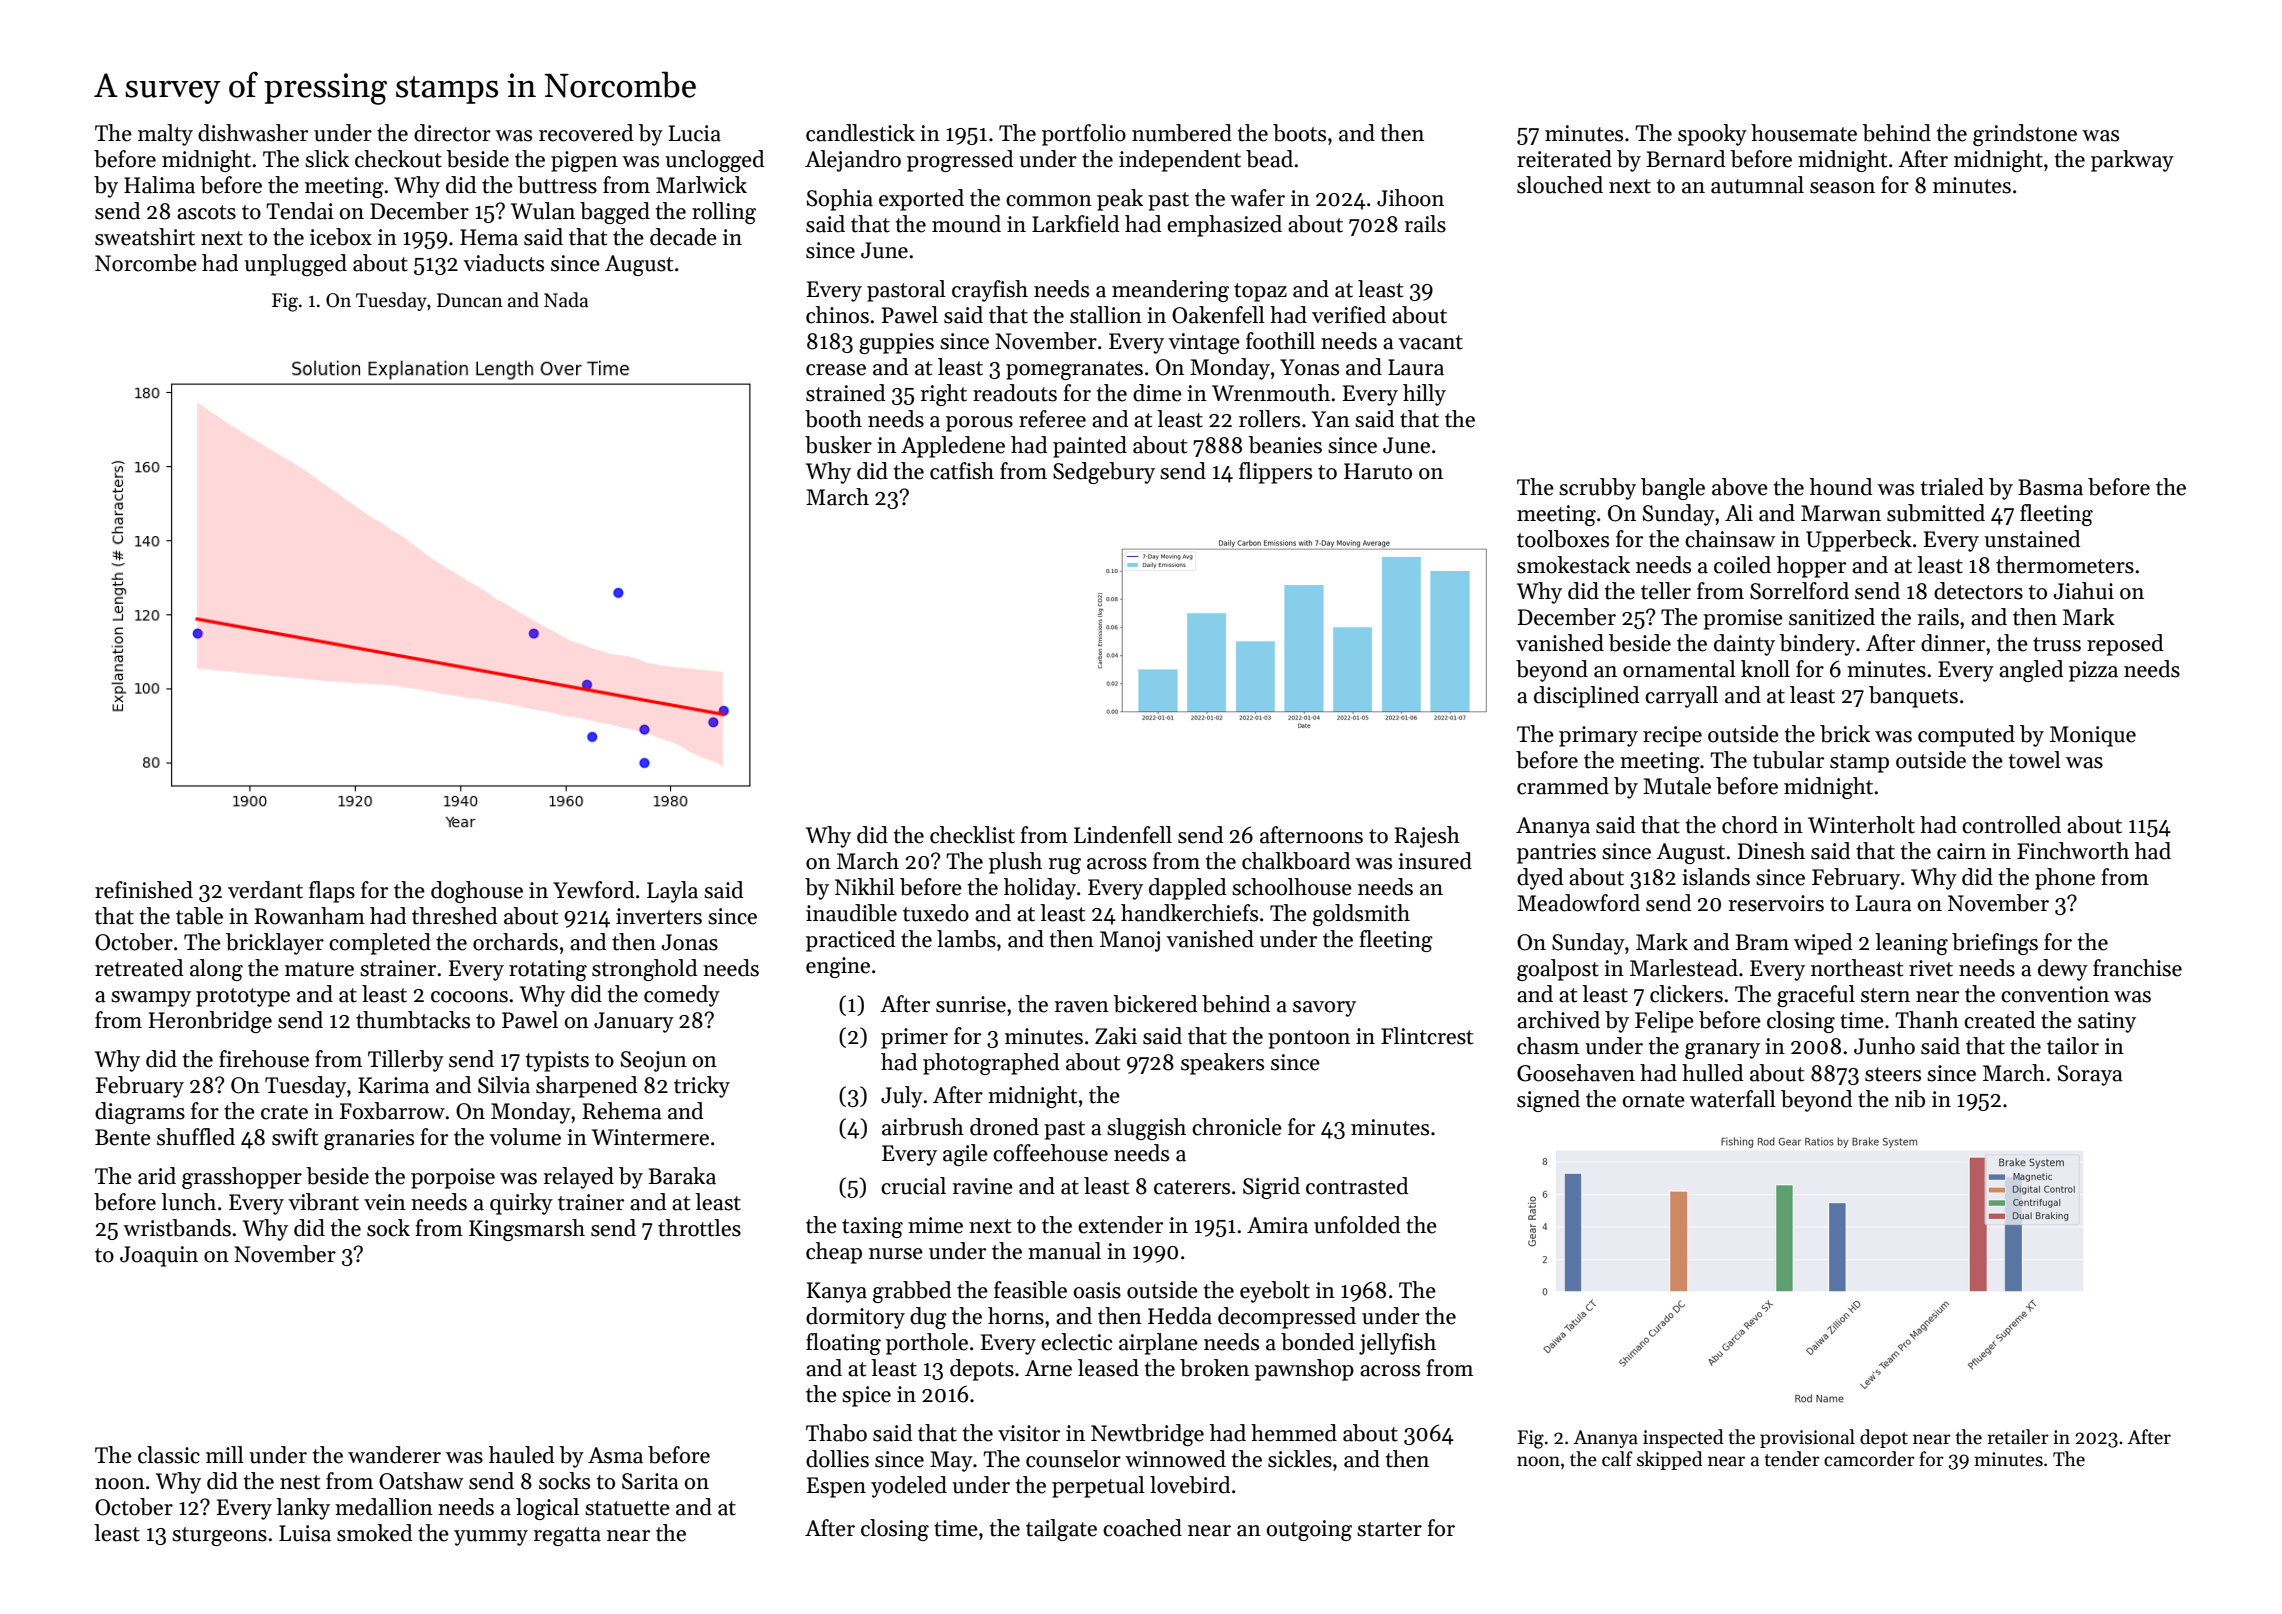 This screenshot has height=1614, width=2282. What do you see at coordinates (1664, 1022) in the screenshot?
I see `Felipe` at bounding box center [1664, 1022].
